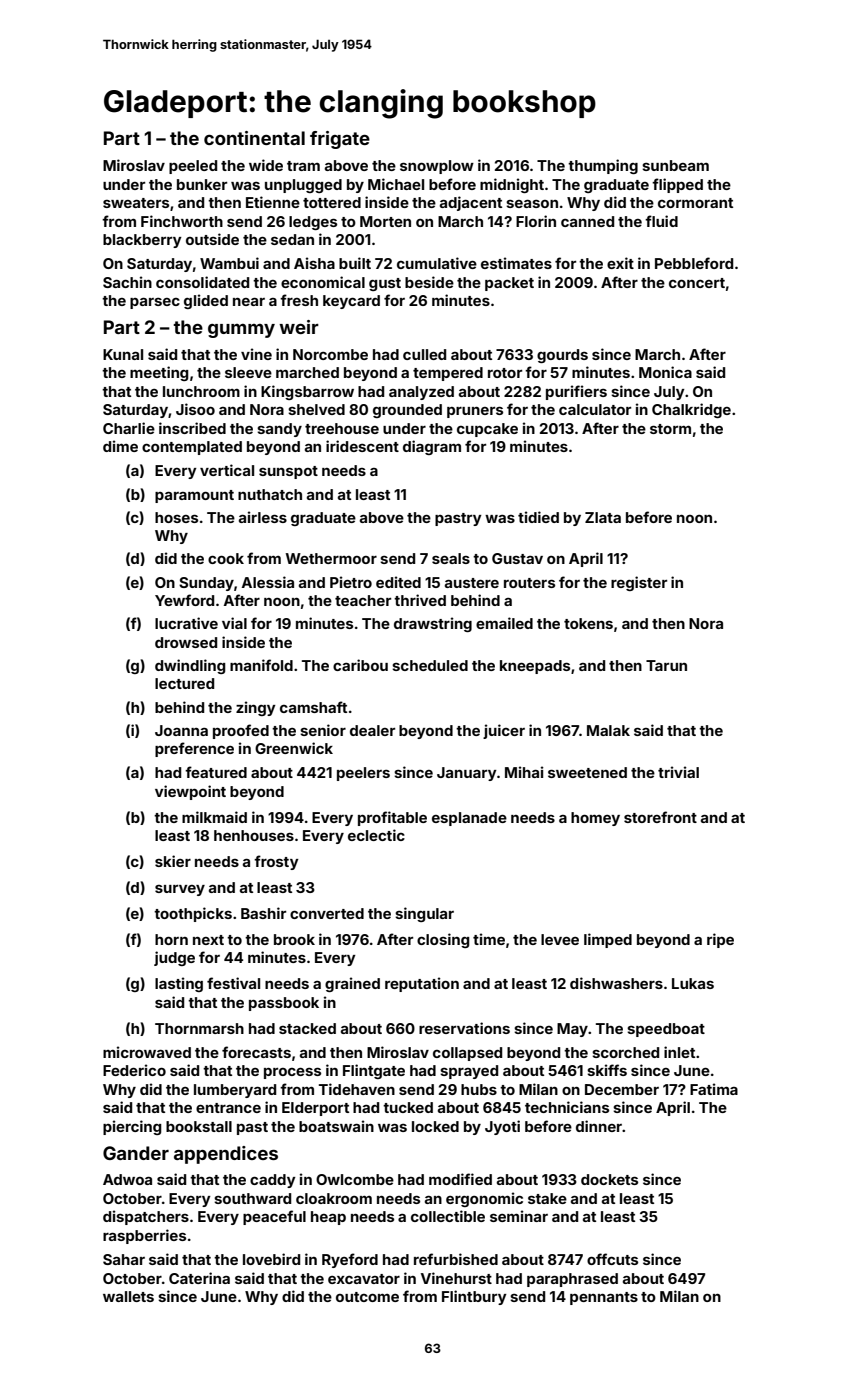 Image resolution: width=849 pixels, height=1400 pixels. What do you see at coordinates (448, 374) in the screenshot?
I see `tempered` at bounding box center [448, 374].
